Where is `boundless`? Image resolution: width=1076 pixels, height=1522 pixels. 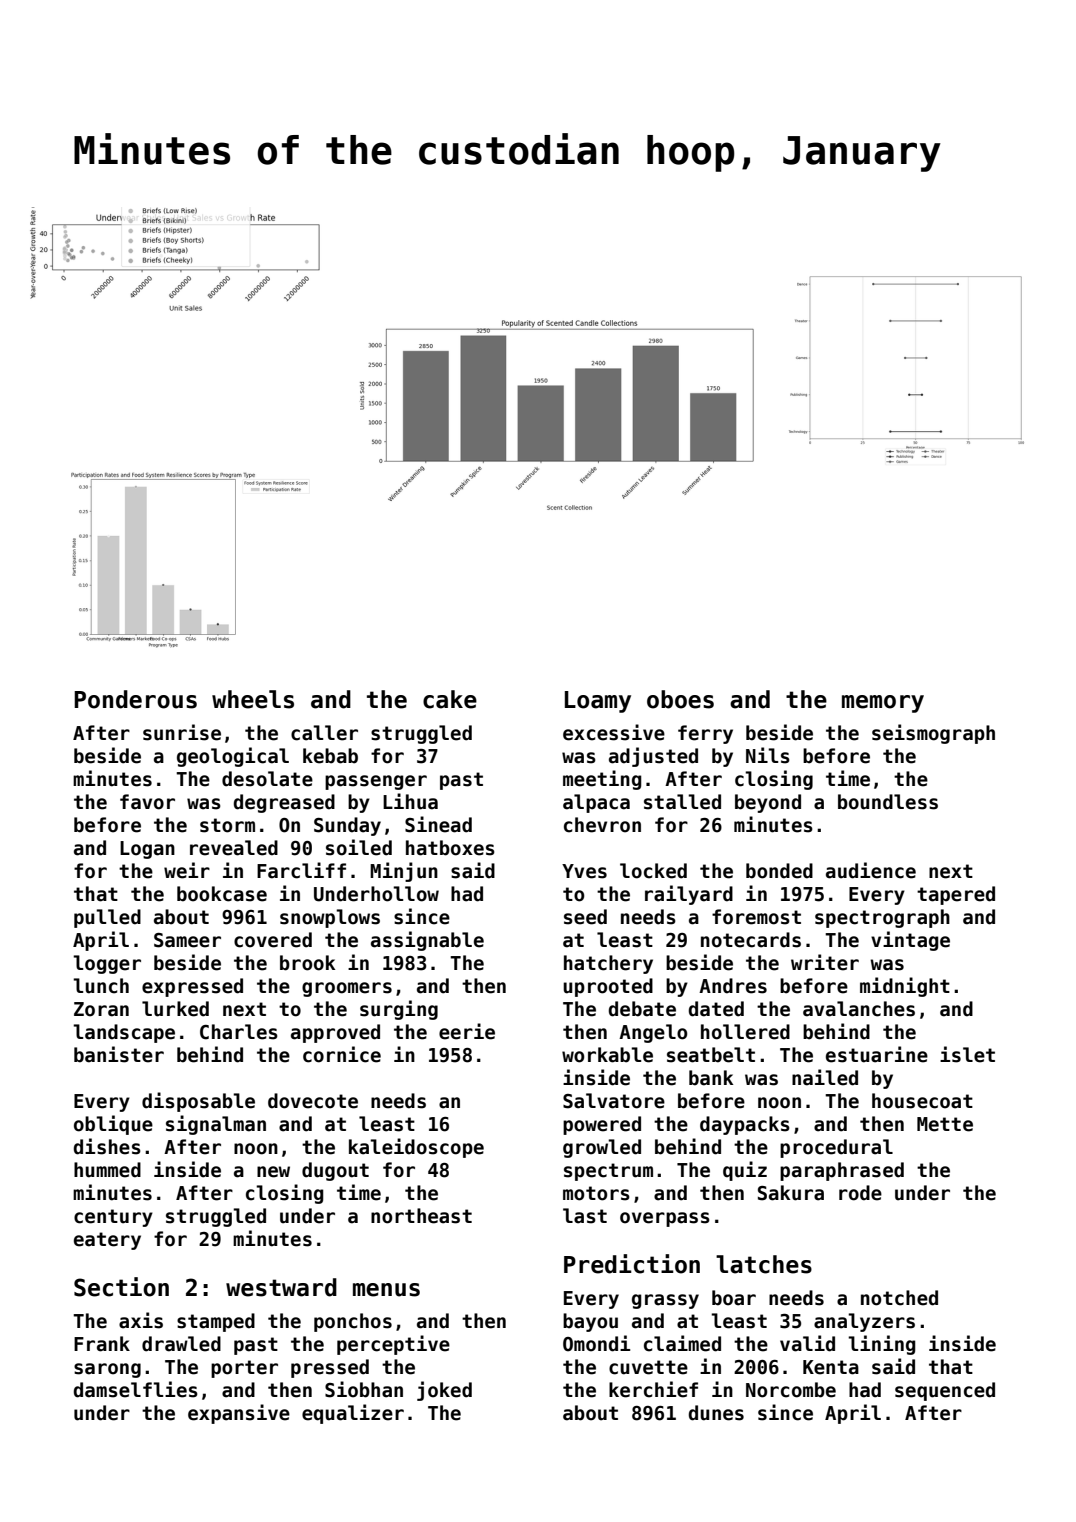 boundless is located at coordinates (888, 802).
